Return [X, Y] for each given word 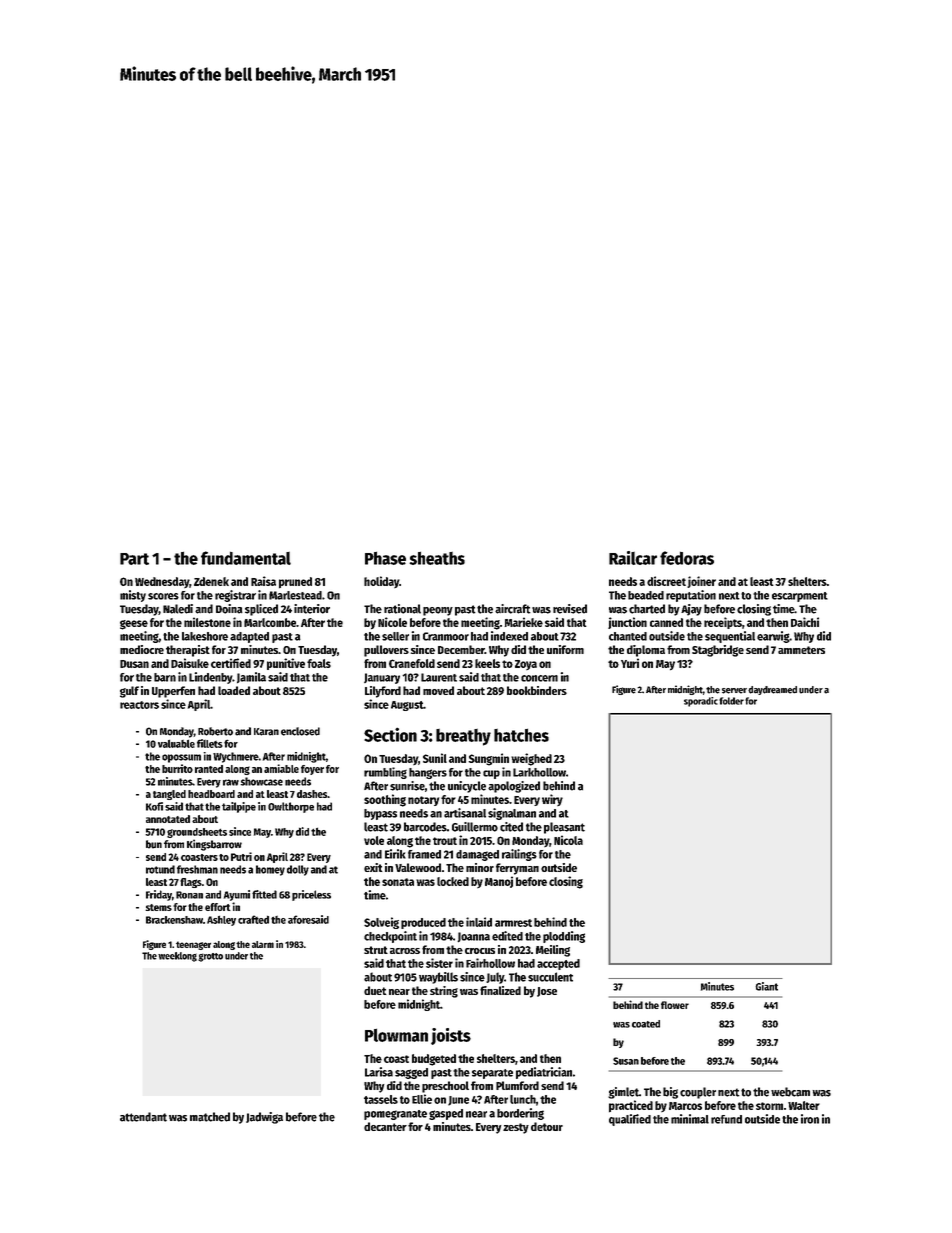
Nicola [568, 840]
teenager [193, 945]
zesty [516, 1128]
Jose [547, 992]
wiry [552, 800]
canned [666, 622]
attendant [143, 1117]
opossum [181, 758]
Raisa [263, 581]
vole [374, 840]
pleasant [564, 828]
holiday [381, 582]
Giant [767, 986]
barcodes [425, 827]
